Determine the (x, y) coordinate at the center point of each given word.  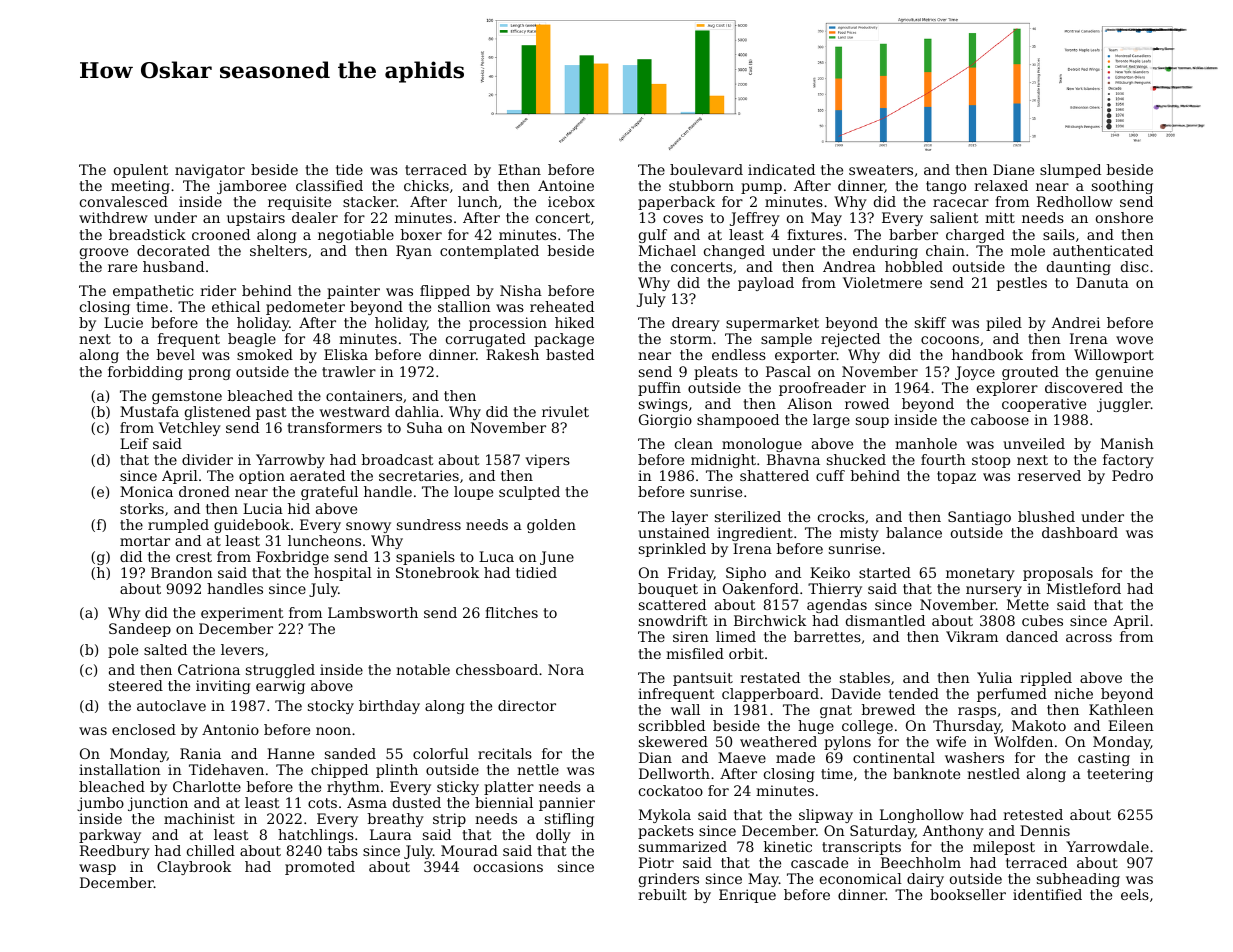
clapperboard (770, 695)
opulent (141, 171)
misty (859, 534)
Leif (134, 443)
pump (761, 188)
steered (136, 685)
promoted (320, 868)
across (1089, 638)
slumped (1070, 171)
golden (551, 526)
